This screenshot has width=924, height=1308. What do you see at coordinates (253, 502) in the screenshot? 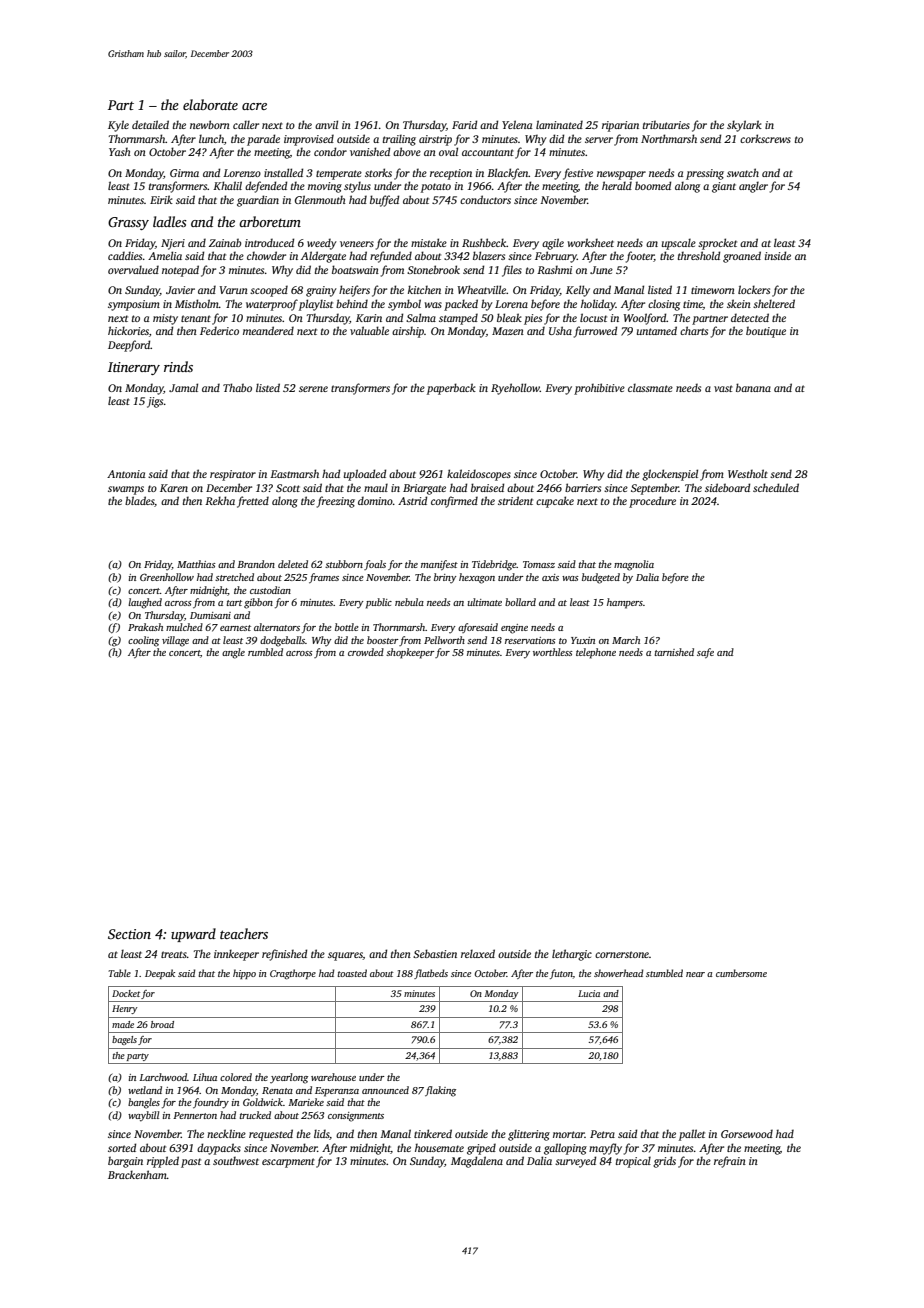
I see `fretted` at bounding box center [253, 502].
